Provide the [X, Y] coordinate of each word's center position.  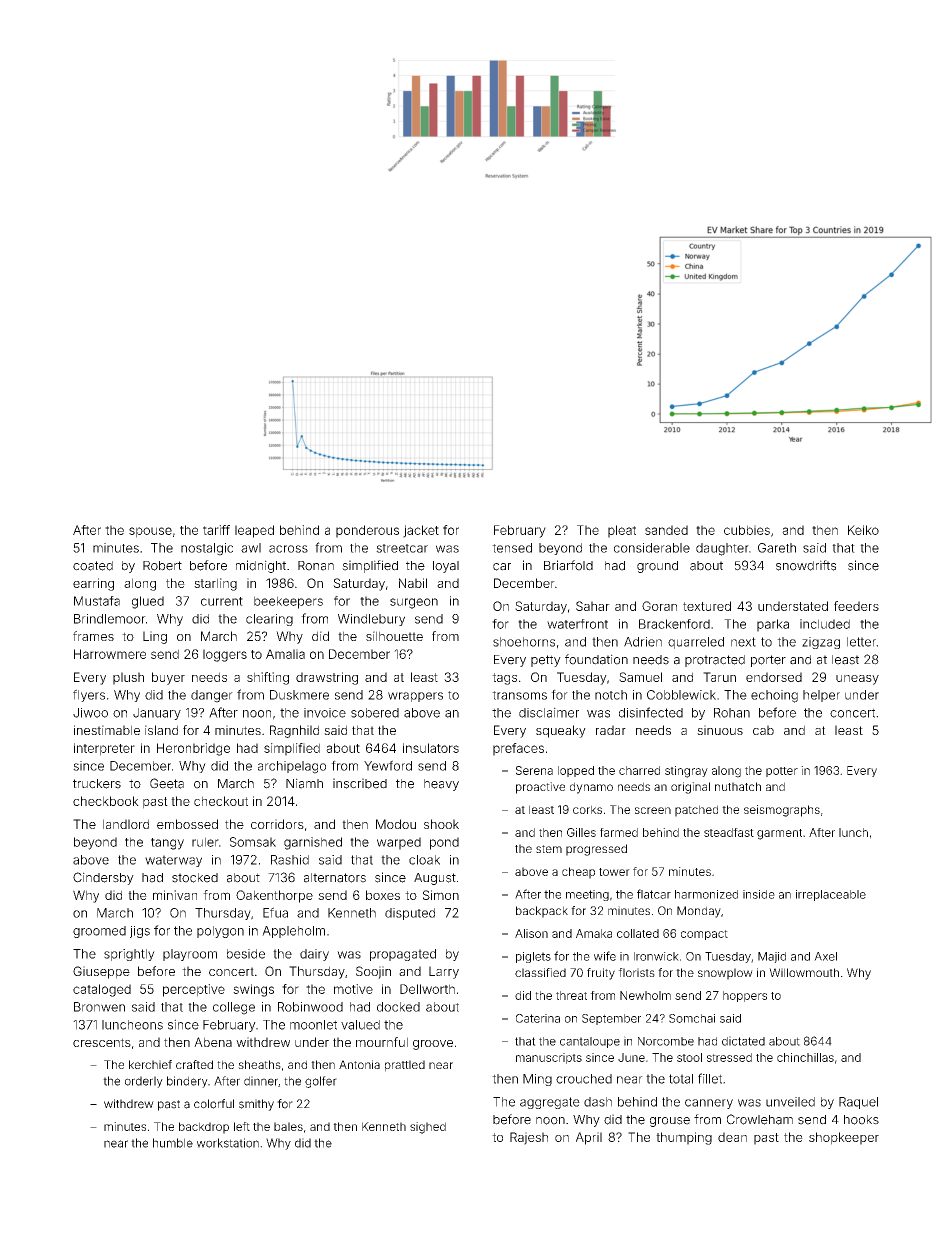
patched [696, 811]
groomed [99, 932]
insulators [431, 748]
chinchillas [805, 1057]
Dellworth [427, 989]
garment [779, 834]
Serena [534, 770]
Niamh [304, 783]
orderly [144, 1082]
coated [93, 566]
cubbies [747, 530]
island [161, 730]
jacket [421, 531]
